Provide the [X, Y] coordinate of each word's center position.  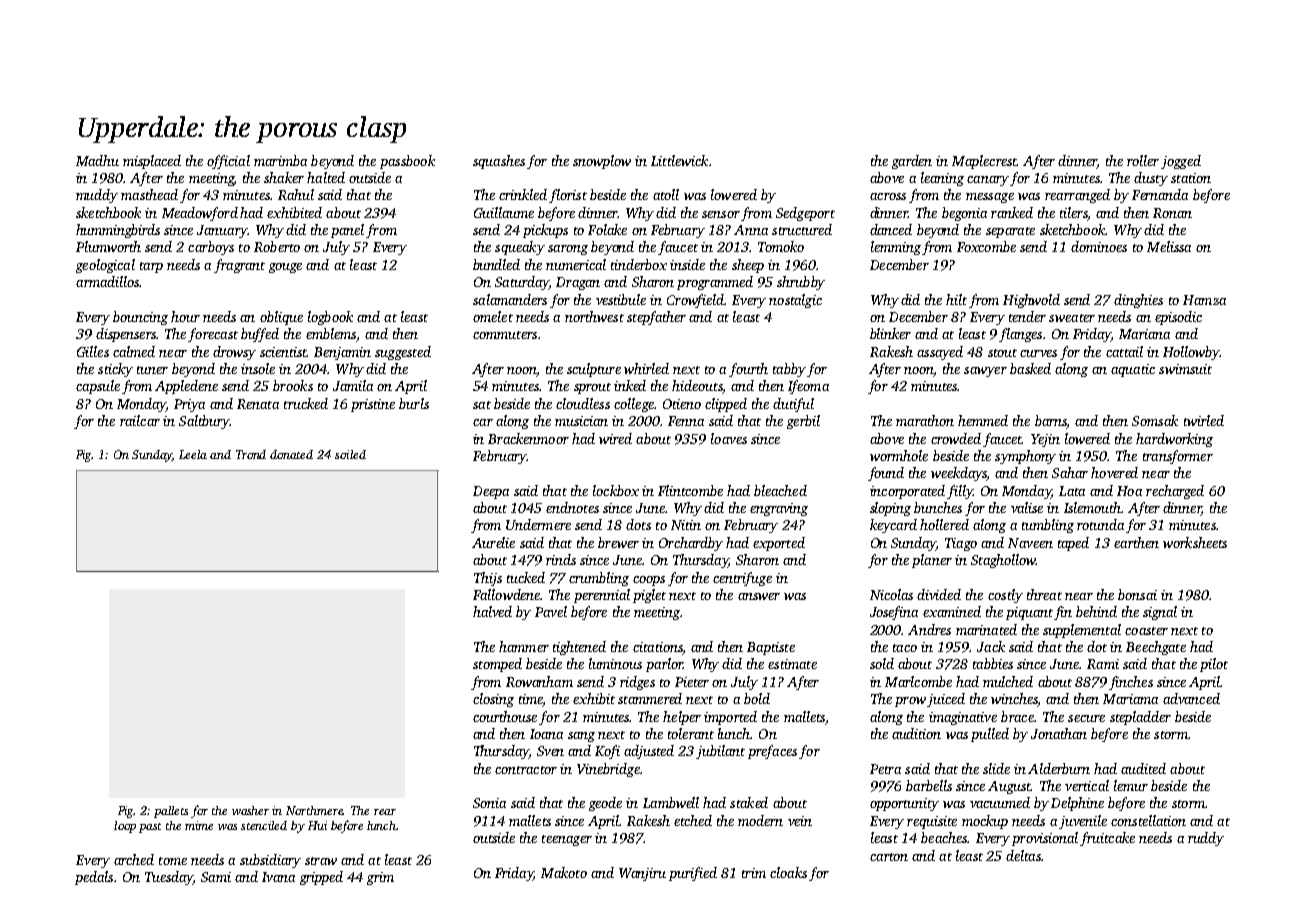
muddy [97, 196]
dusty [1151, 179]
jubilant [720, 752]
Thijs [488, 579]
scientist [283, 352]
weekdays [959, 474]
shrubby [801, 283]
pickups [545, 231]
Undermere [538, 524]
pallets [171, 812]
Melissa [1169, 246]
